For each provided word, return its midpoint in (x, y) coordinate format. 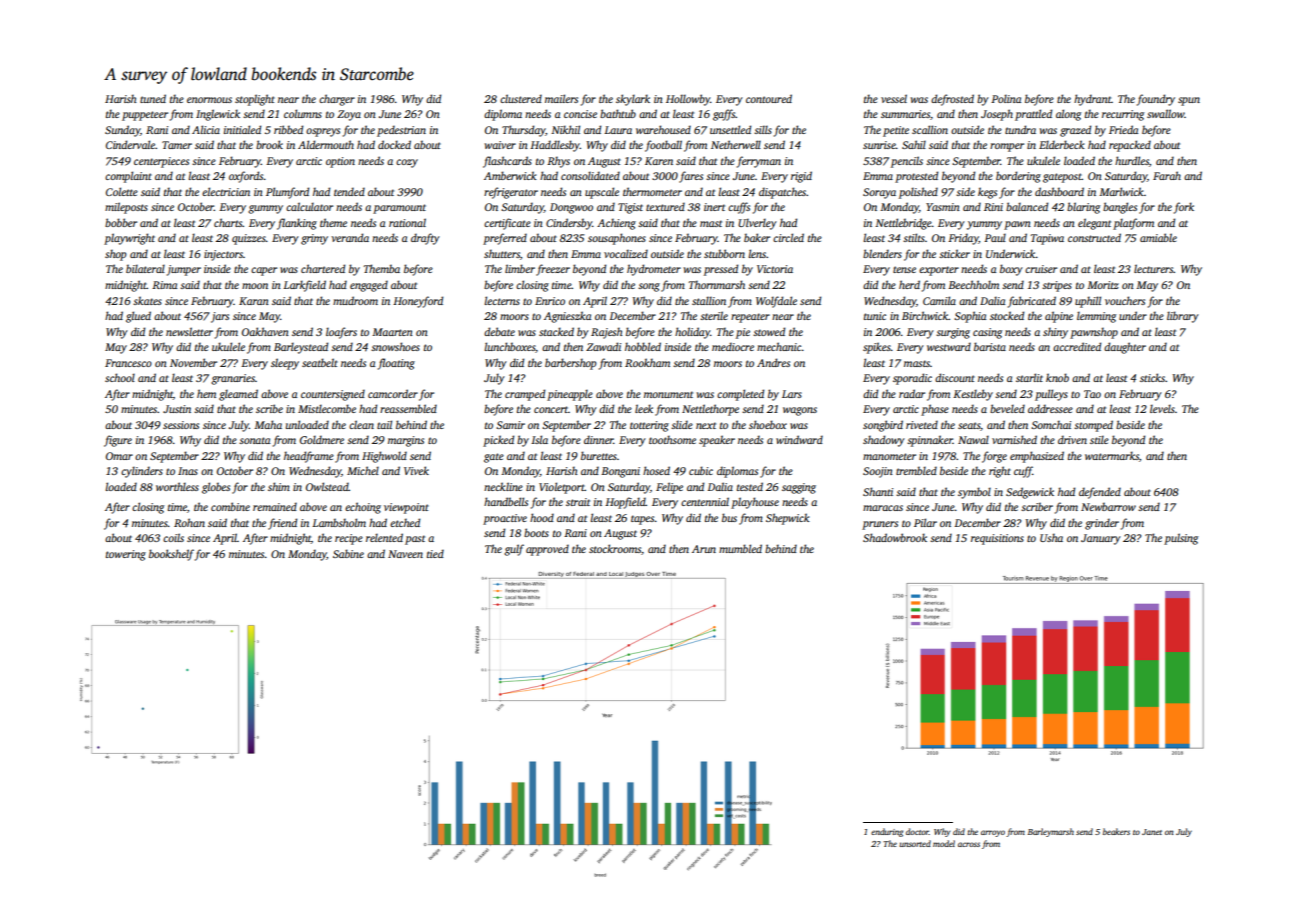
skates (147, 300)
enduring (887, 832)
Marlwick (1121, 191)
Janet (1152, 832)
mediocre (733, 346)
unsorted (915, 843)
